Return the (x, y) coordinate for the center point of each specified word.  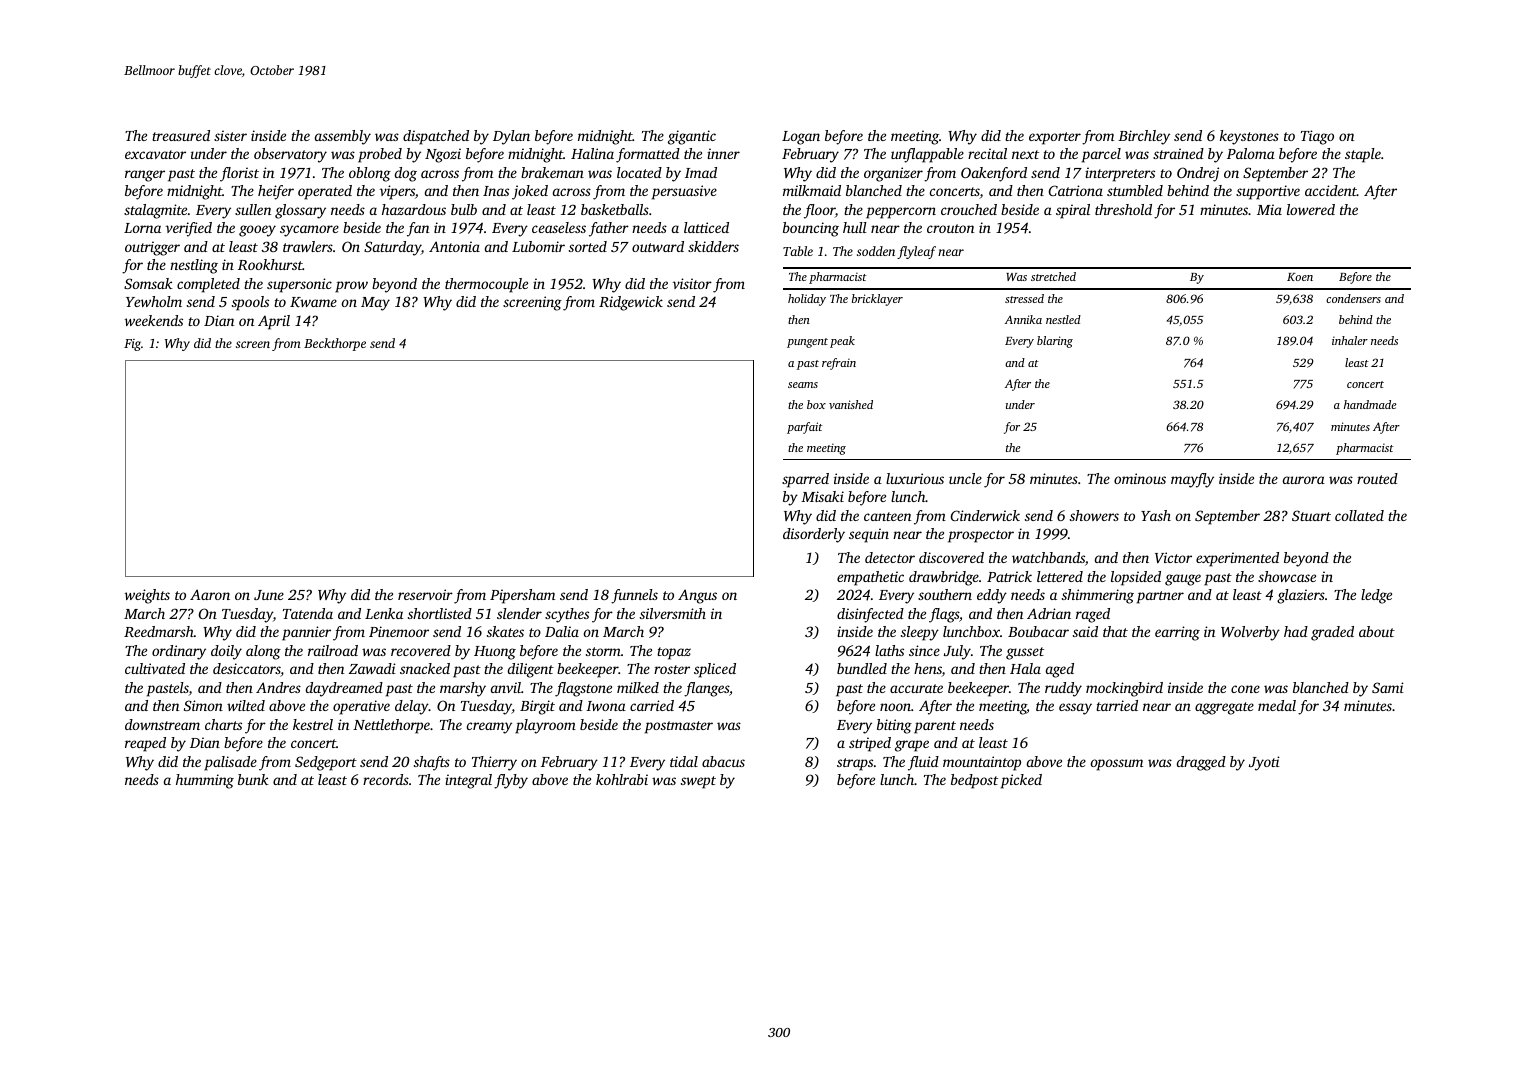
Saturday (392, 248)
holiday (807, 300)
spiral (1073, 211)
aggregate (1224, 708)
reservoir (425, 594)
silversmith (673, 613)
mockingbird (1124, 689)
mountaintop (982, 763)
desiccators (247, 670)
